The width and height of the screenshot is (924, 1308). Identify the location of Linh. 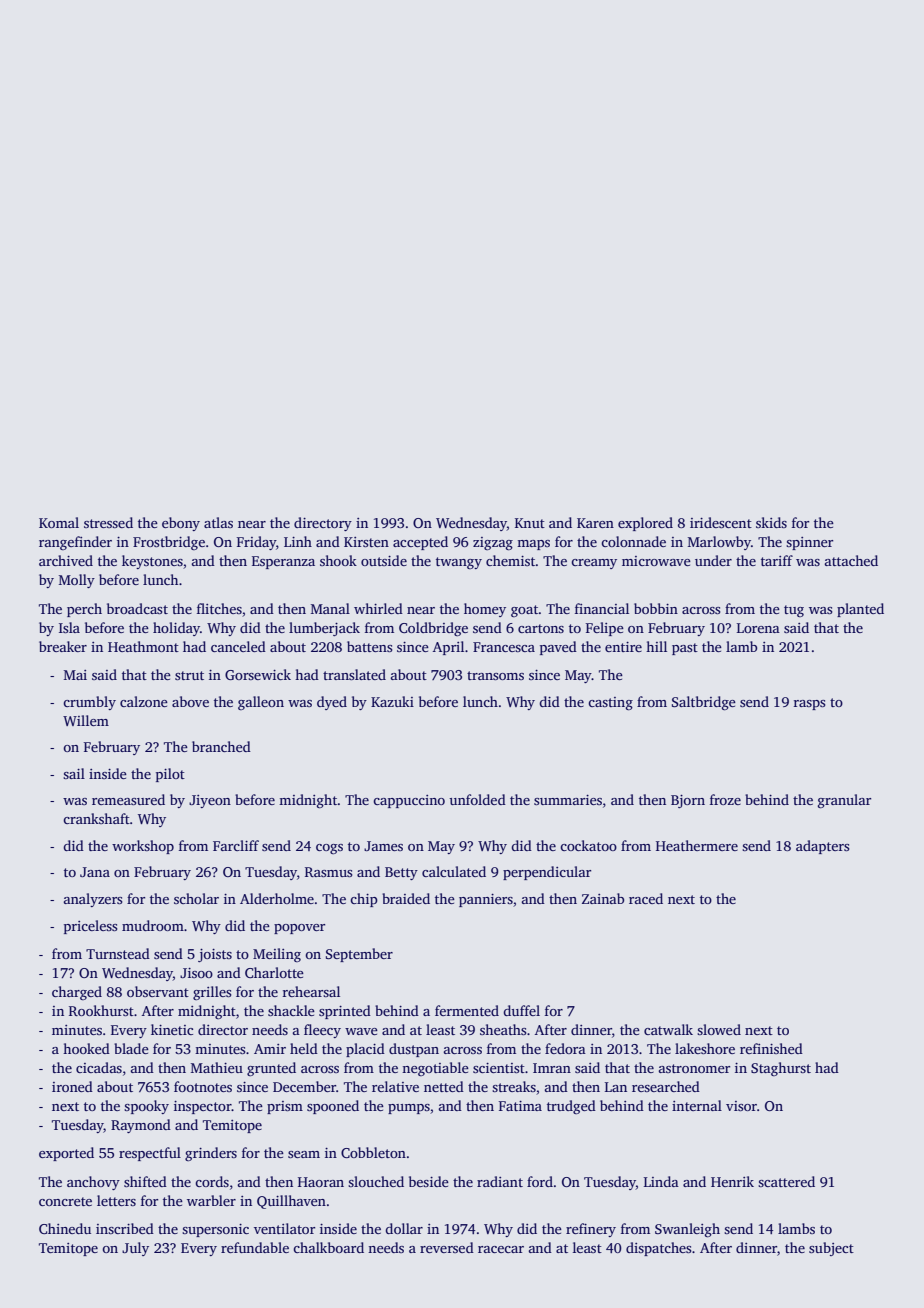
(298, 541).
